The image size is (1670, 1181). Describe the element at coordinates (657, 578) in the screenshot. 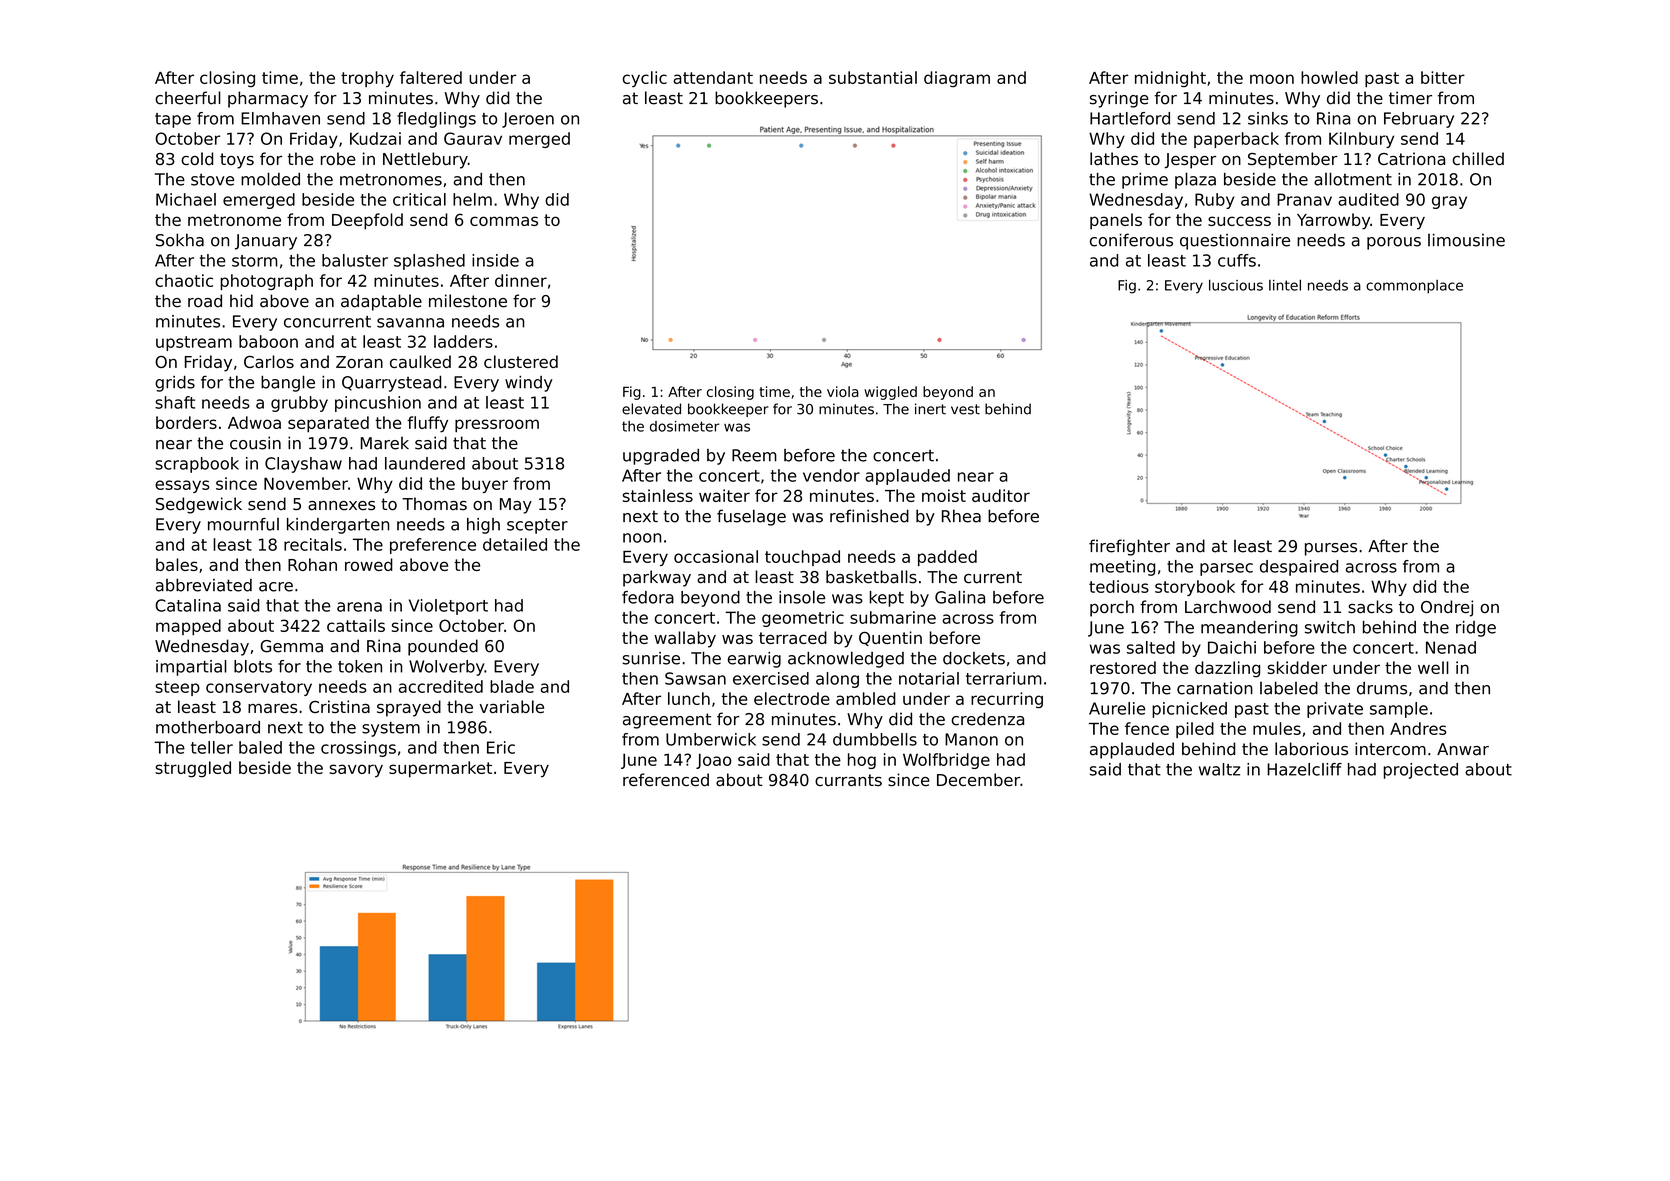

I see `parkway` at that location.
